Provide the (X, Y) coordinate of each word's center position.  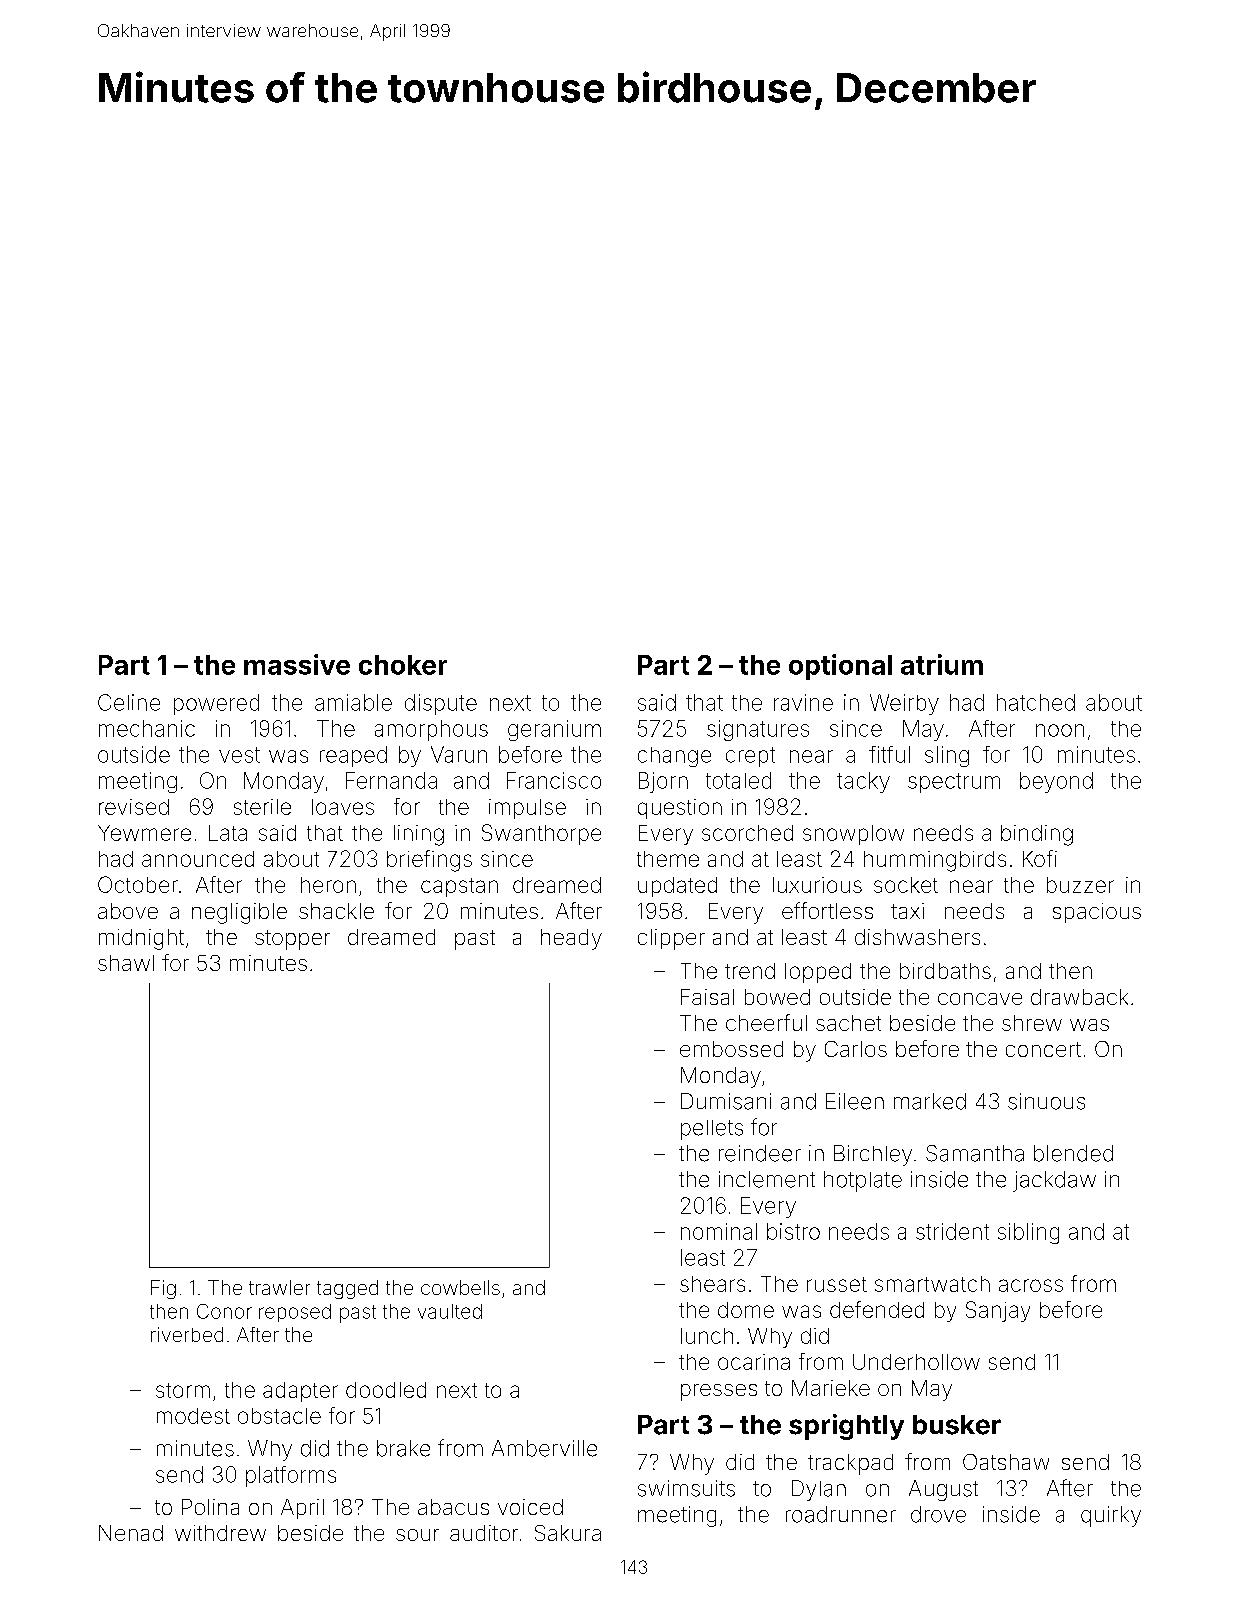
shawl (126, 963)
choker (403, 665)
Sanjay (998, 1311)
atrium (942, 664)
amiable (353, 702)
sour (417, 1535)
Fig (163, 1289)
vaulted (450, 1311)
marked (930, 1101)
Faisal (707, 997)
